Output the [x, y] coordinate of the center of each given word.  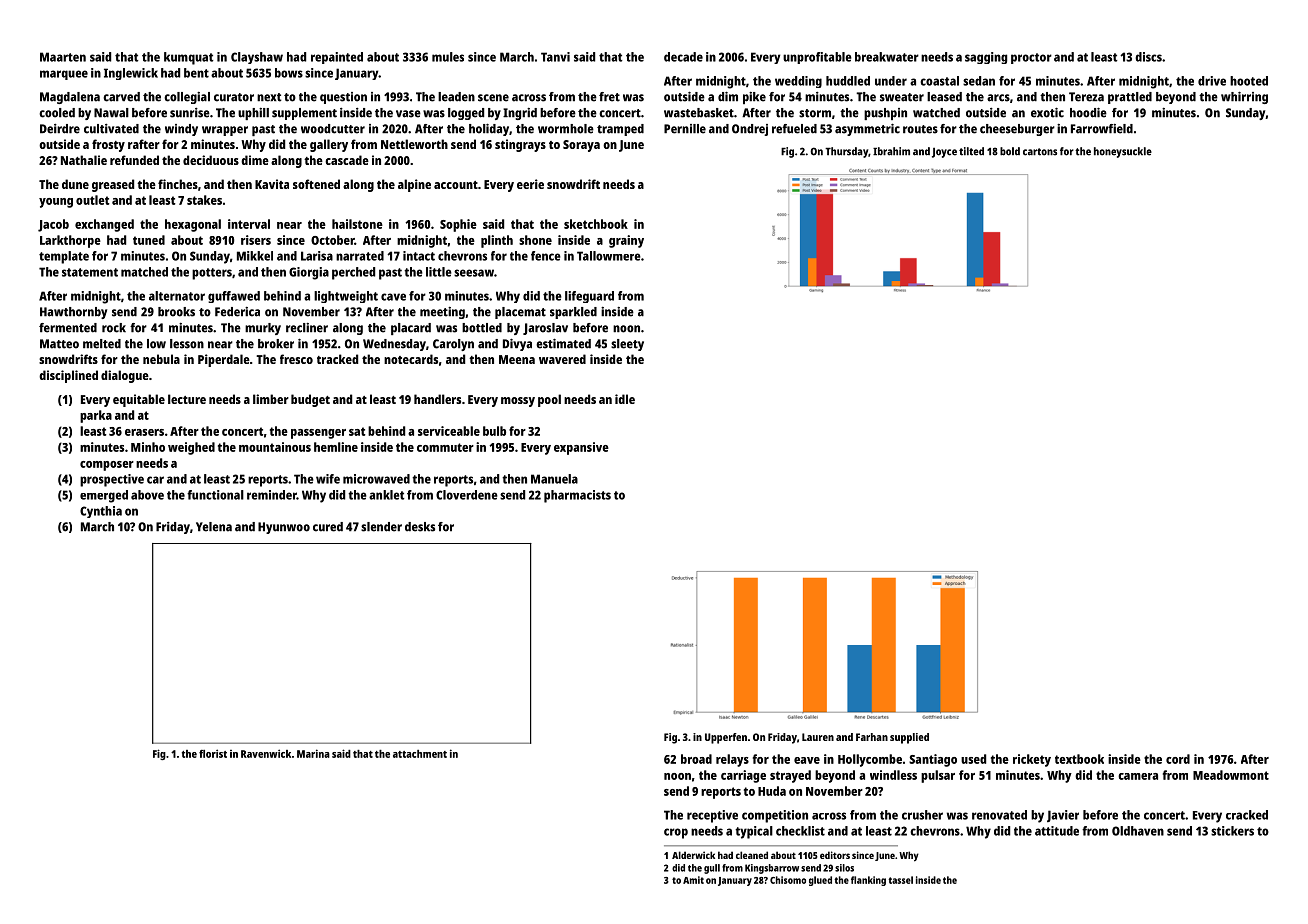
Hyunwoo [284, 528]
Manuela [554, 479]
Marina [313, 753]
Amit [693, 880]
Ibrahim [891, 151]
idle [625, 399]
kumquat [189, 58]
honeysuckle [1123, 152]
